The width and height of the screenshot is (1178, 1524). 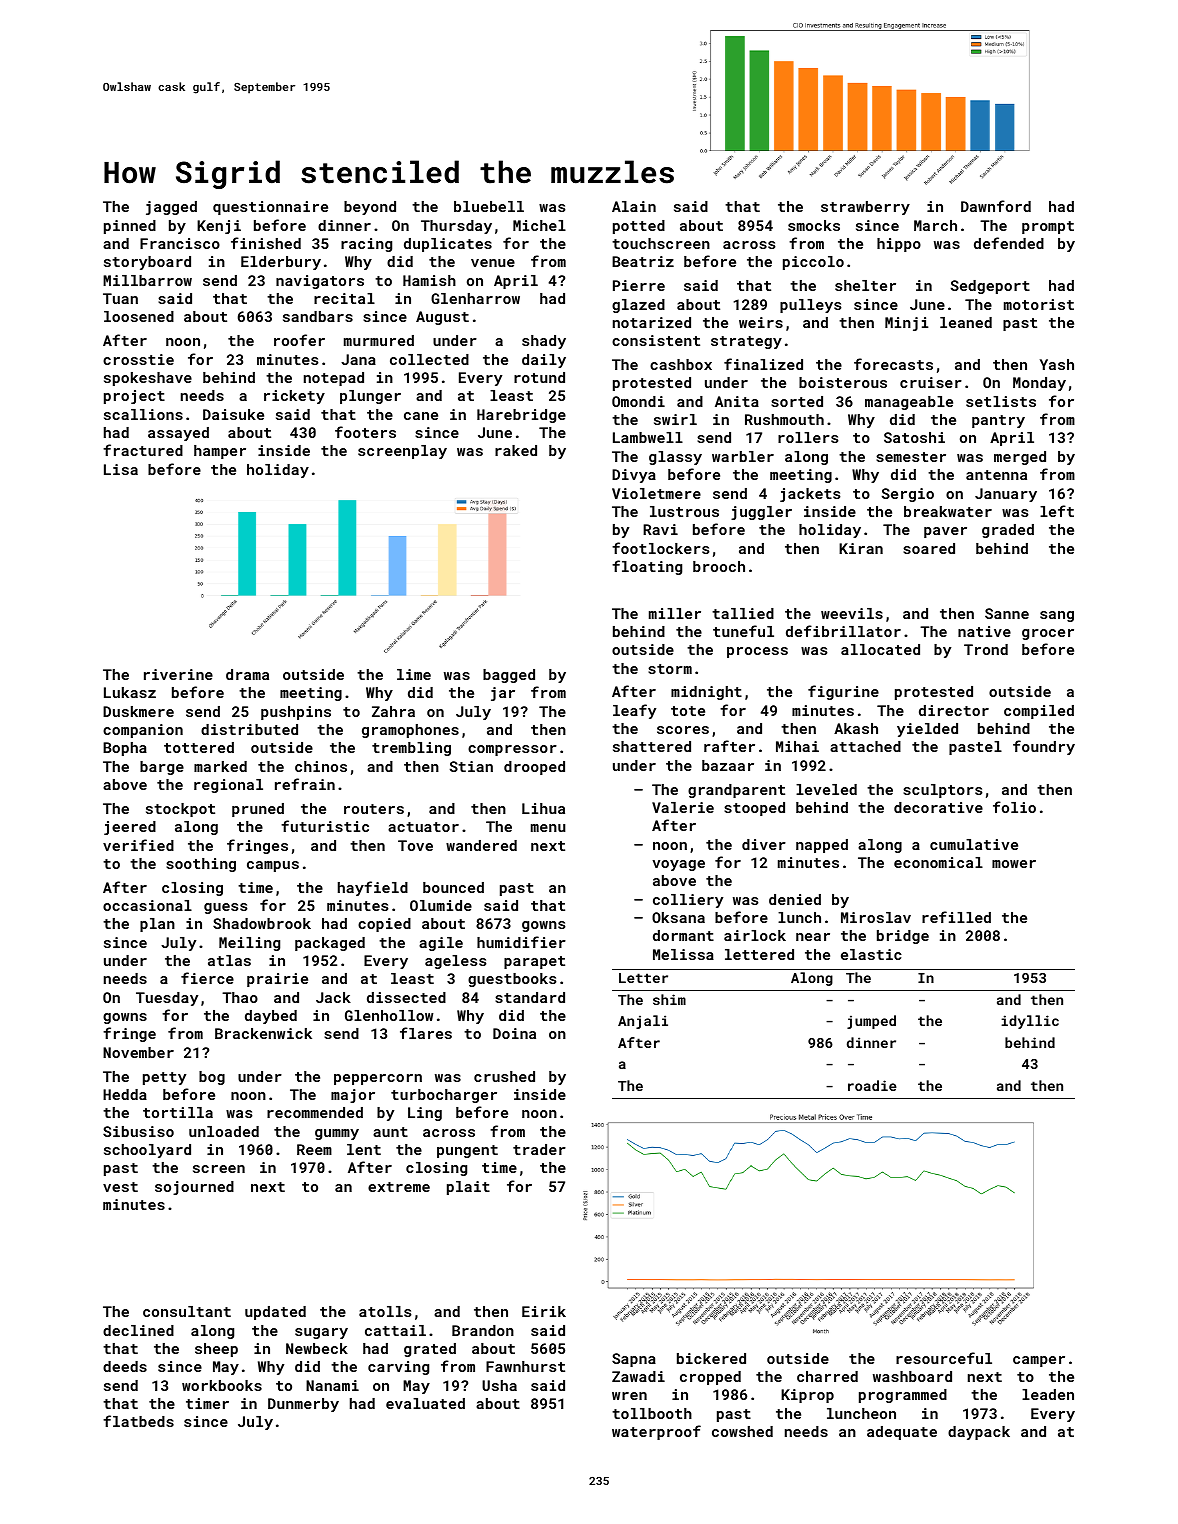 I want to click on shattered, so click(x=652, y=746).
